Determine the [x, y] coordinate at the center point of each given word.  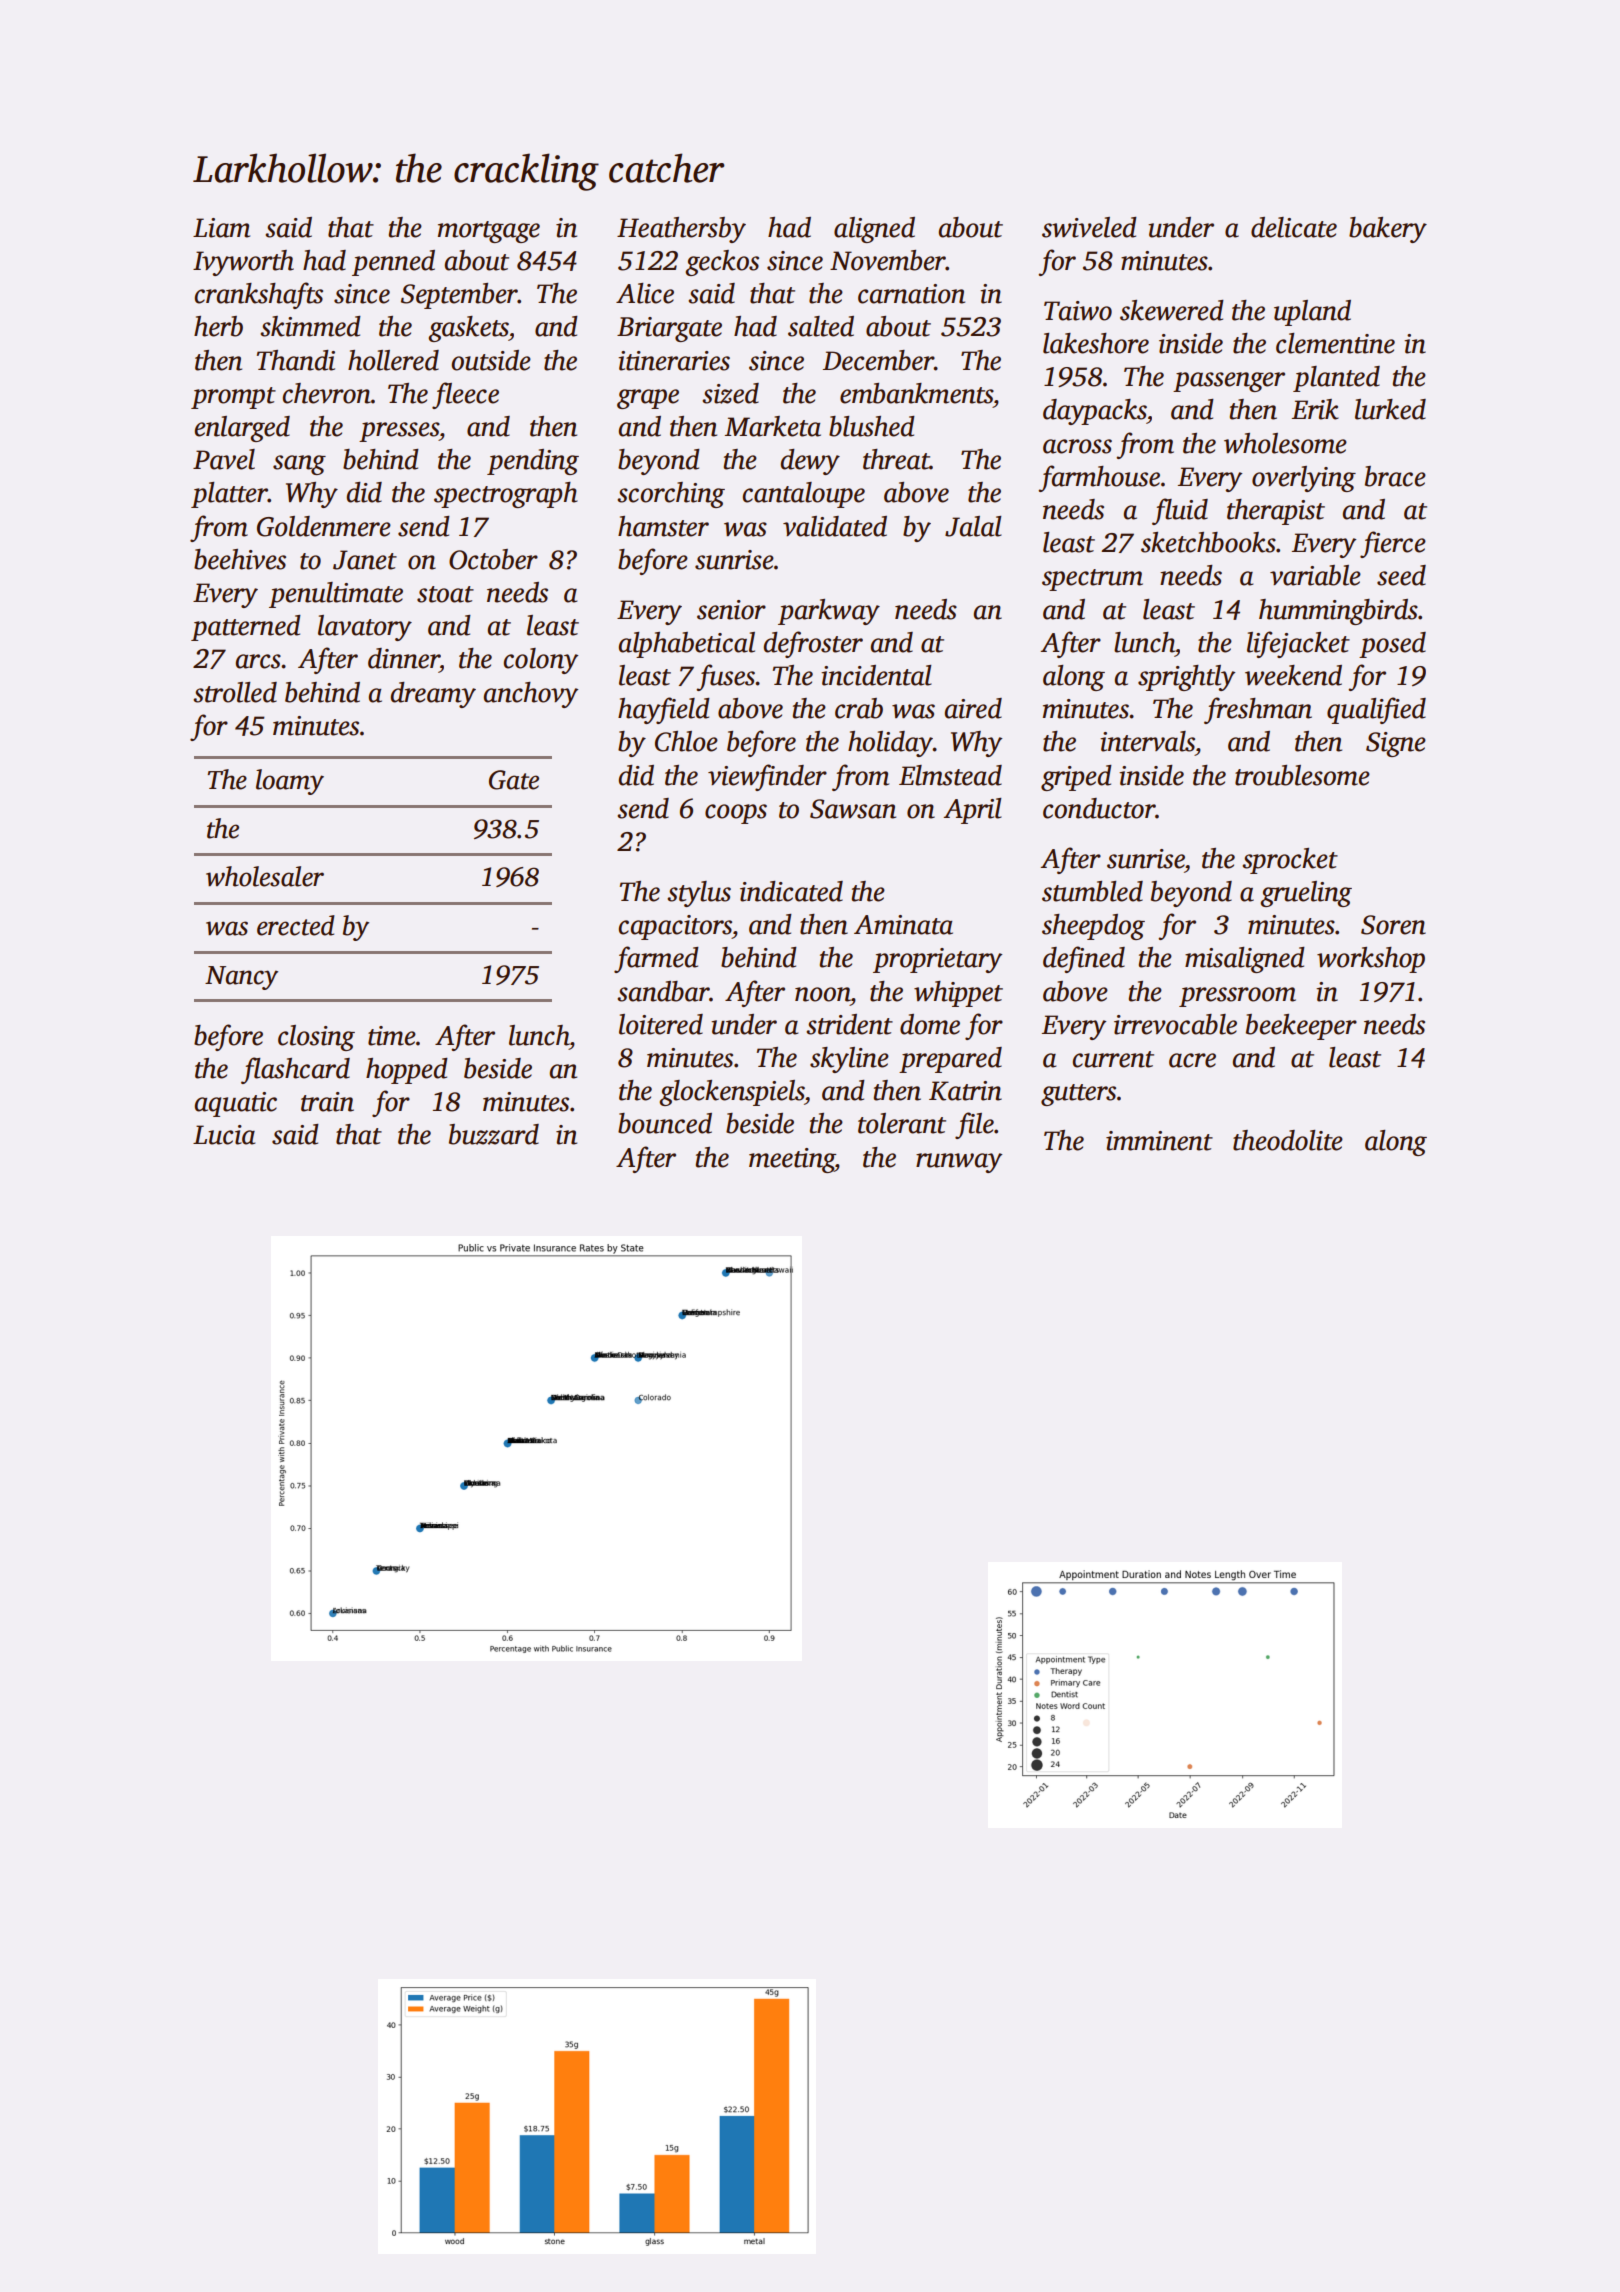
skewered [1172, 310]
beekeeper [1301, 1027]
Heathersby [681, 230]
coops [736, 814]
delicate [1294, 227]
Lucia [224, 1135]
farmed [656, 959]
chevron [327, 393]
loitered [661, 1024]
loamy [290, 782]
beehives [240, 559]
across [1077, 446]
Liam [221, 228]
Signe [1396, 744]
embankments [916, 393]
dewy [810, 462]
